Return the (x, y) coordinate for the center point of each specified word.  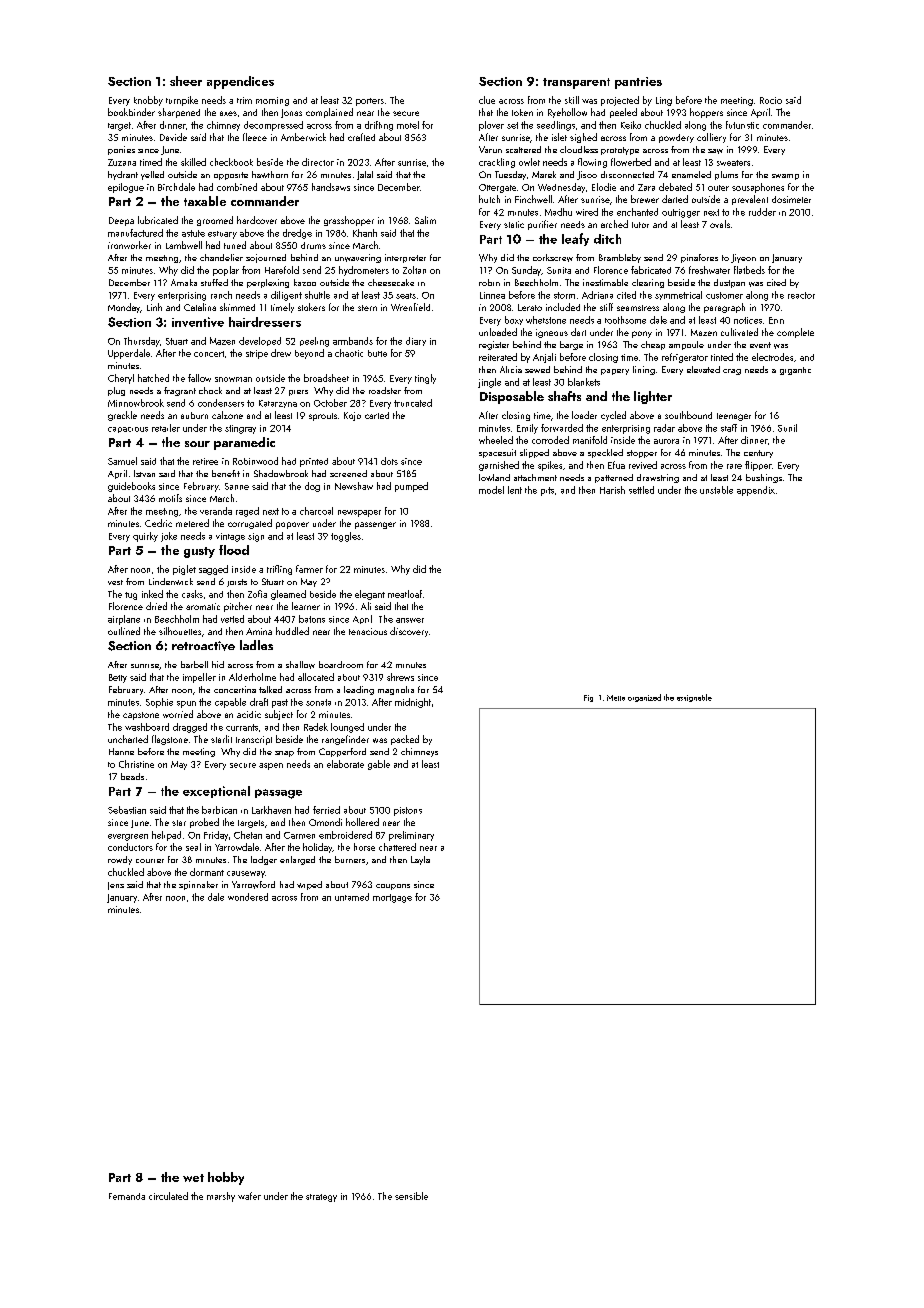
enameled (691, 174)
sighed (583, 138)
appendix (756, 491)
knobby (148, 101)
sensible (411, 1196)
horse (364, 847)
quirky (145, 537)
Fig (588, 698)
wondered (248, 897)
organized (644, 698)
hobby (226, 1178)
